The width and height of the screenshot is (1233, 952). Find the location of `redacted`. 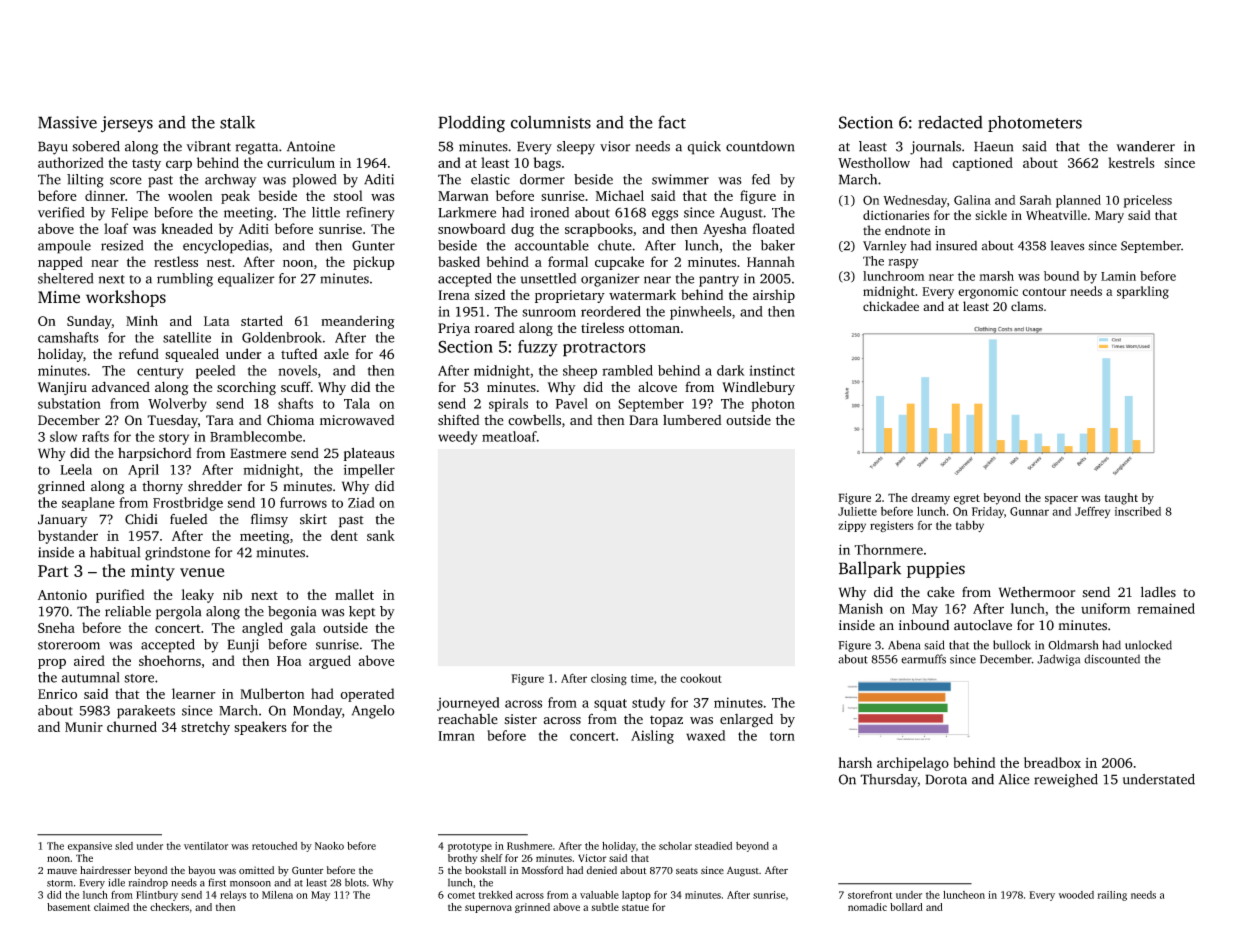

redacted is located at coordinates (950, 122).
